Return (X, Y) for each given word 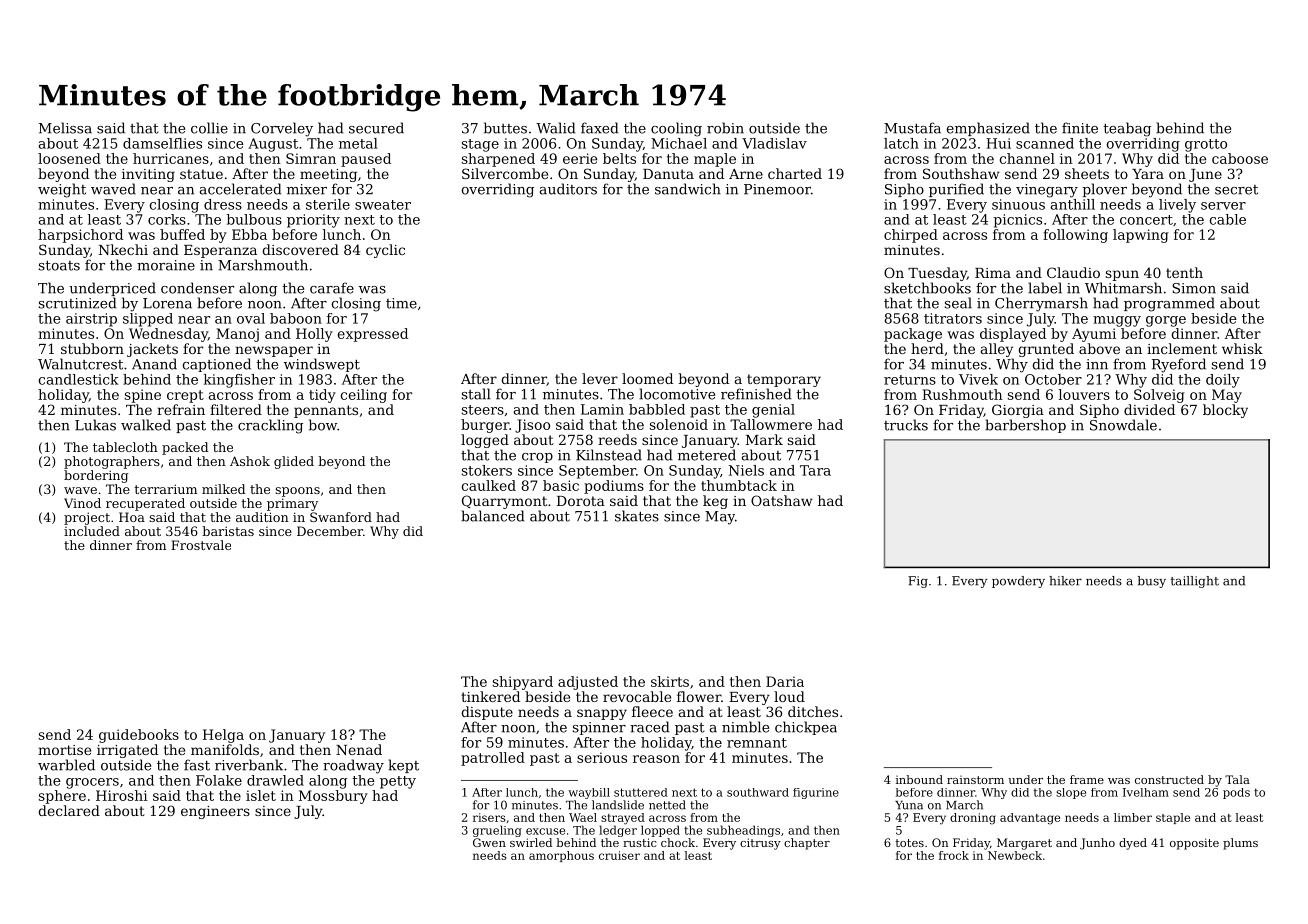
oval (251, 318)
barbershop (1025, 426)
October (1053, 379)
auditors (568, 189)
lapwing (1141, 236)
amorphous (561, 856)
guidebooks (139, 736)
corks (167, 219)
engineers (215, 812)
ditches (813, 711)
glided (294, 462)
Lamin (602, 409)
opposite (1194, 844)
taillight (1195, 582)
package (913, 335)
